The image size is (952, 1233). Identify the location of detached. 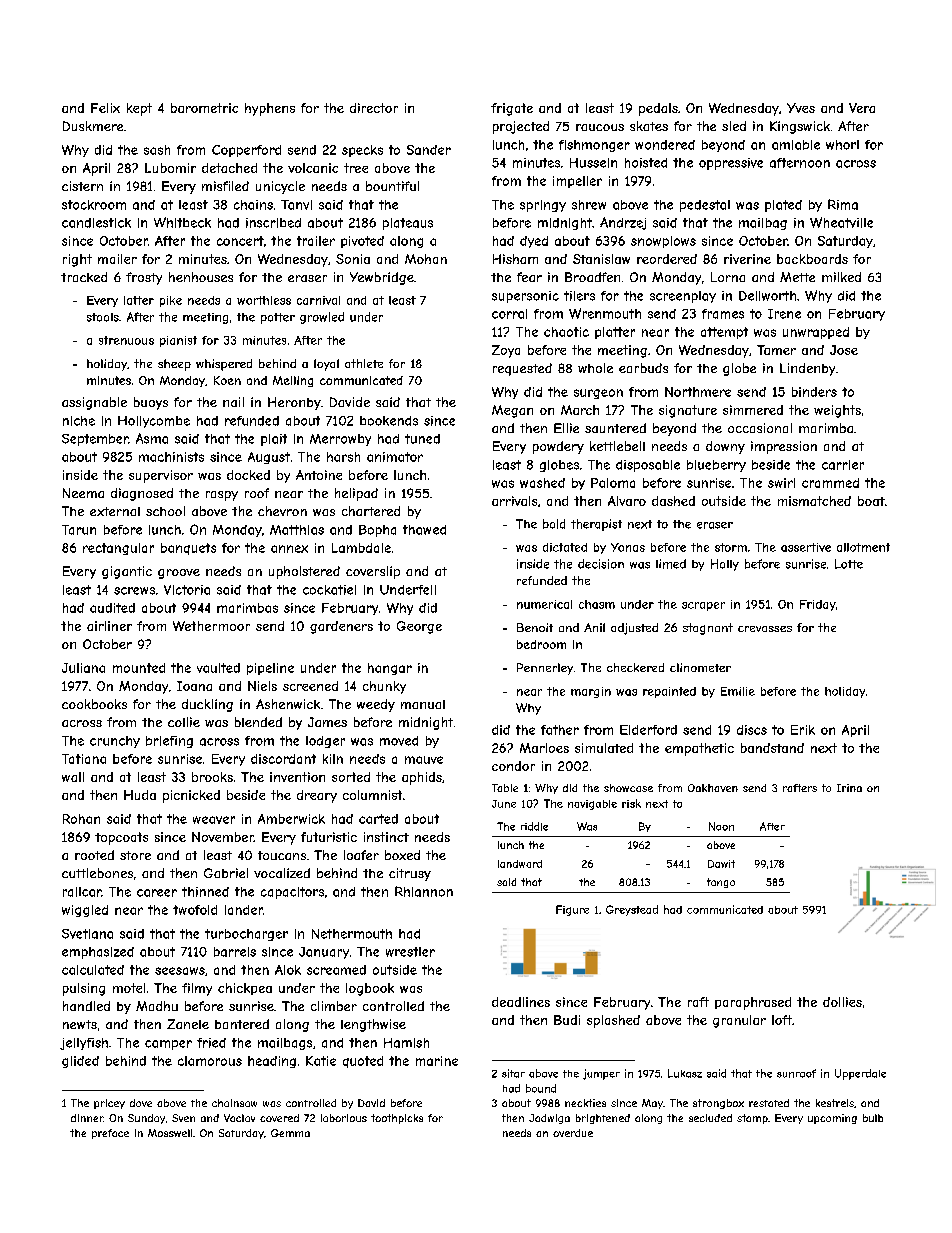
(229, 168).
